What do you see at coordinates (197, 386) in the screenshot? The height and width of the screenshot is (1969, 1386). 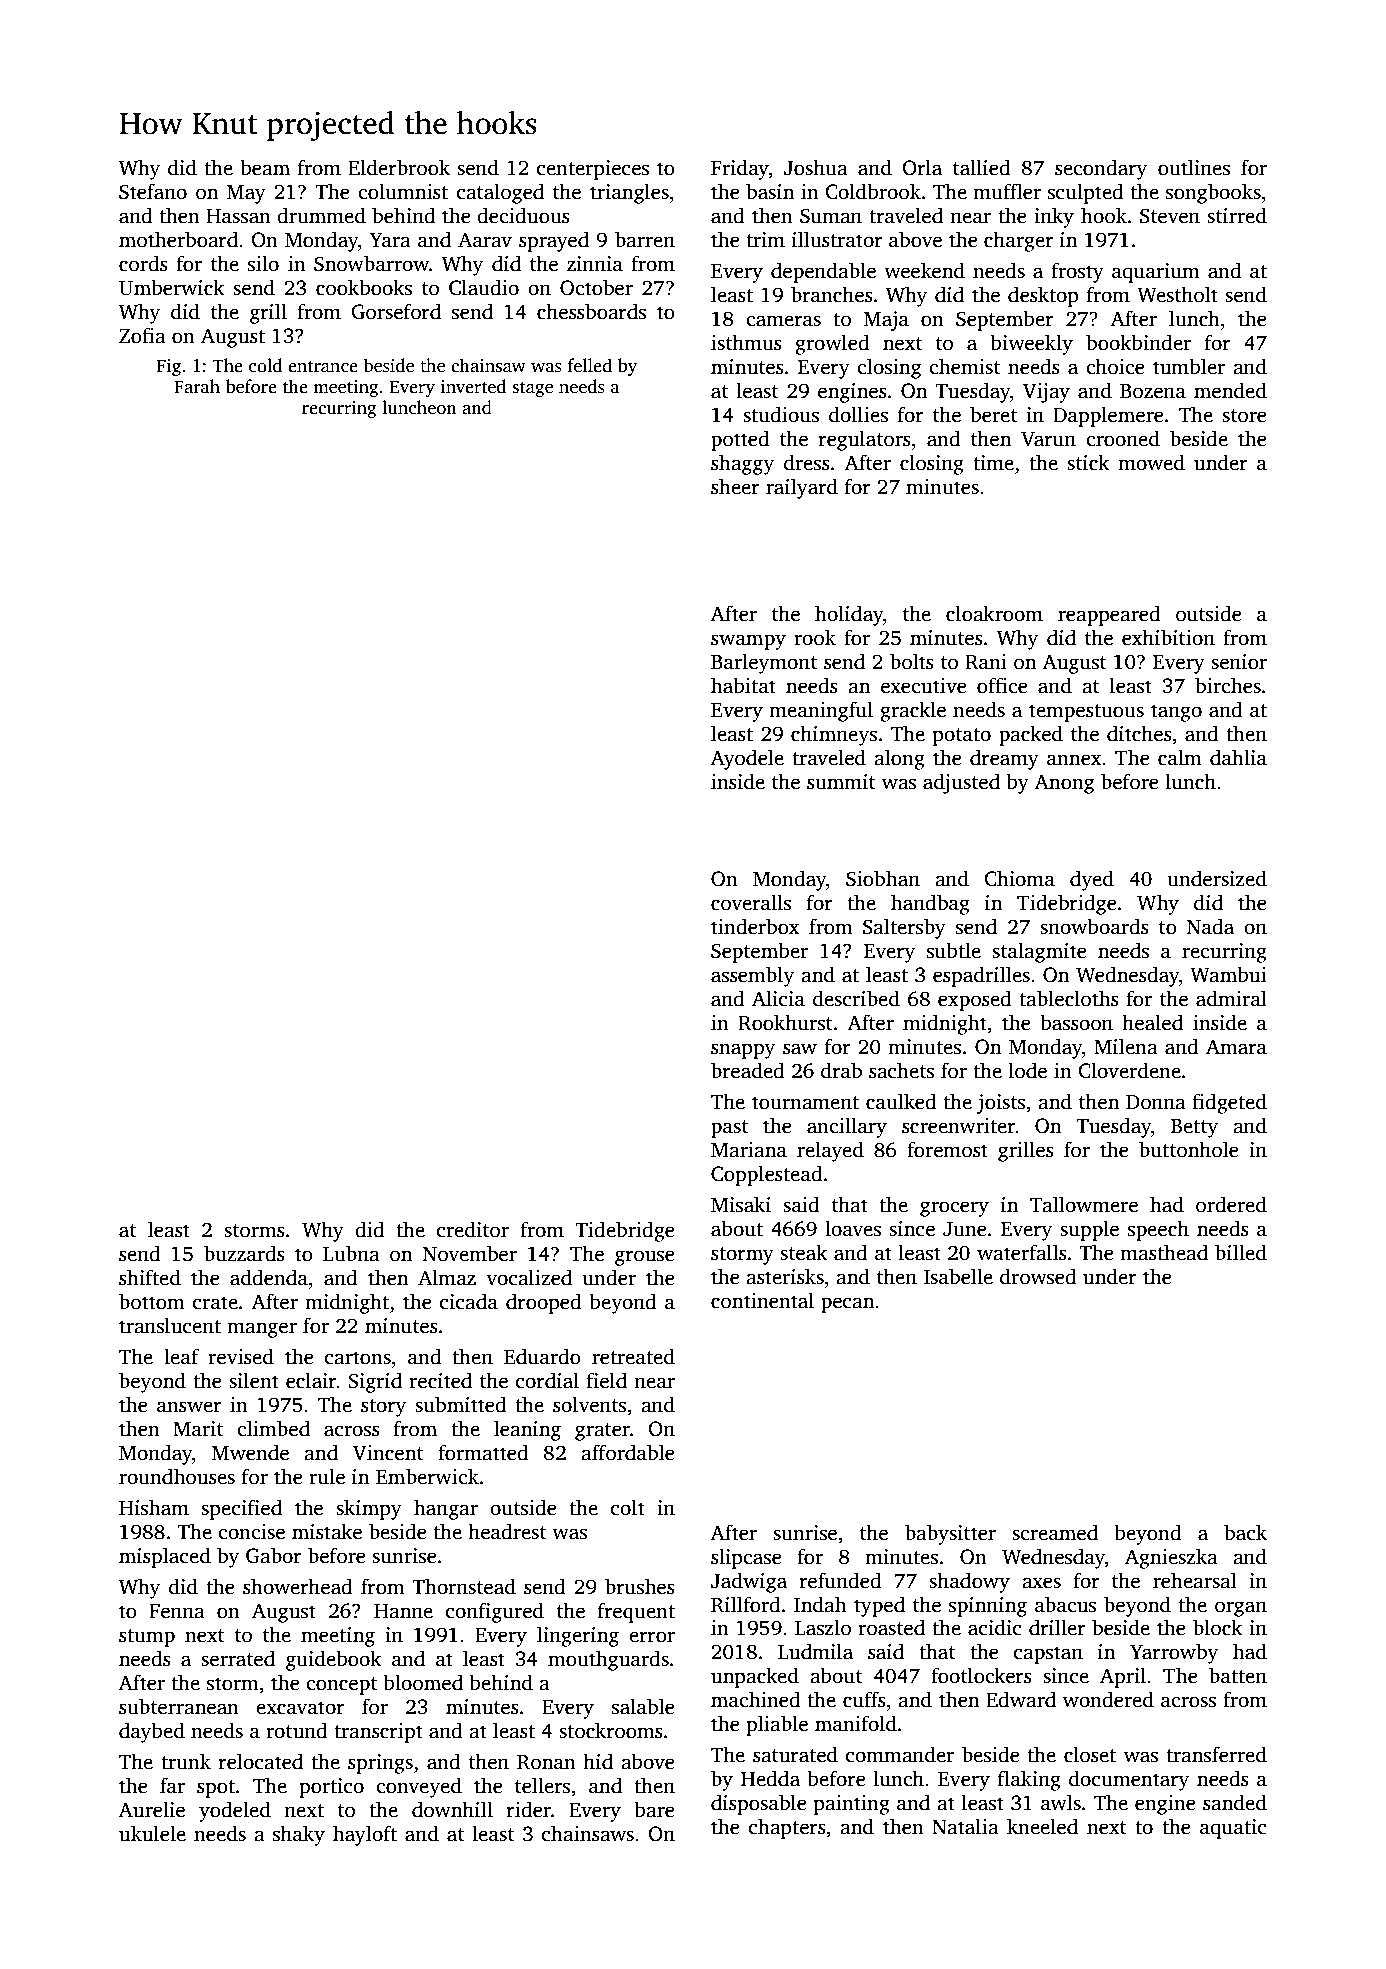 I see `Farah` at bounding box center [197, 386].
